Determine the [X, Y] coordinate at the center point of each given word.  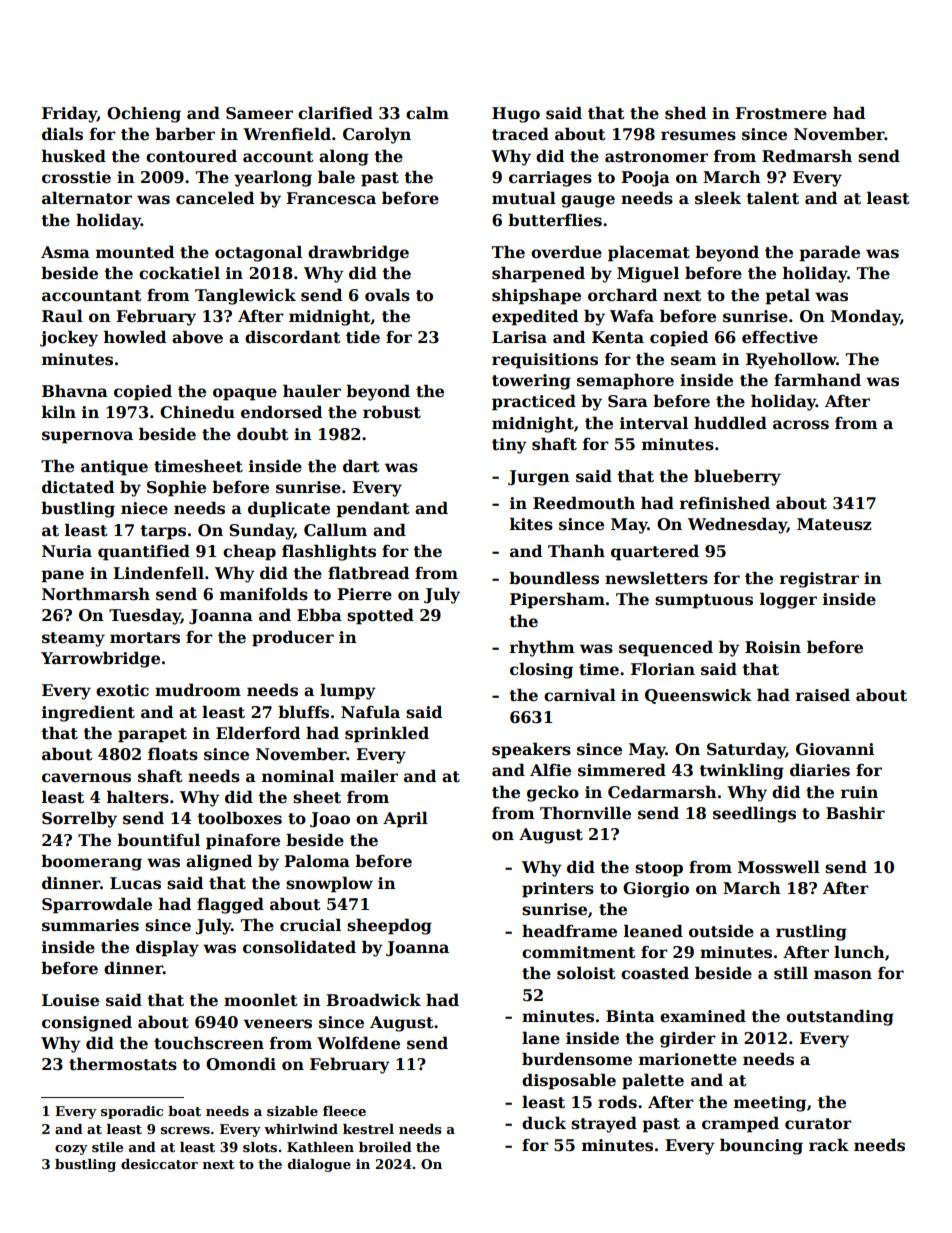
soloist [586, 973]
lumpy [348, 691]
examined [703, 1016]
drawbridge [358, 253]
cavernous [86, 778]
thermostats [123, 1064]
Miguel [648, 274]
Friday [69, 114]
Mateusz [834, 524]
